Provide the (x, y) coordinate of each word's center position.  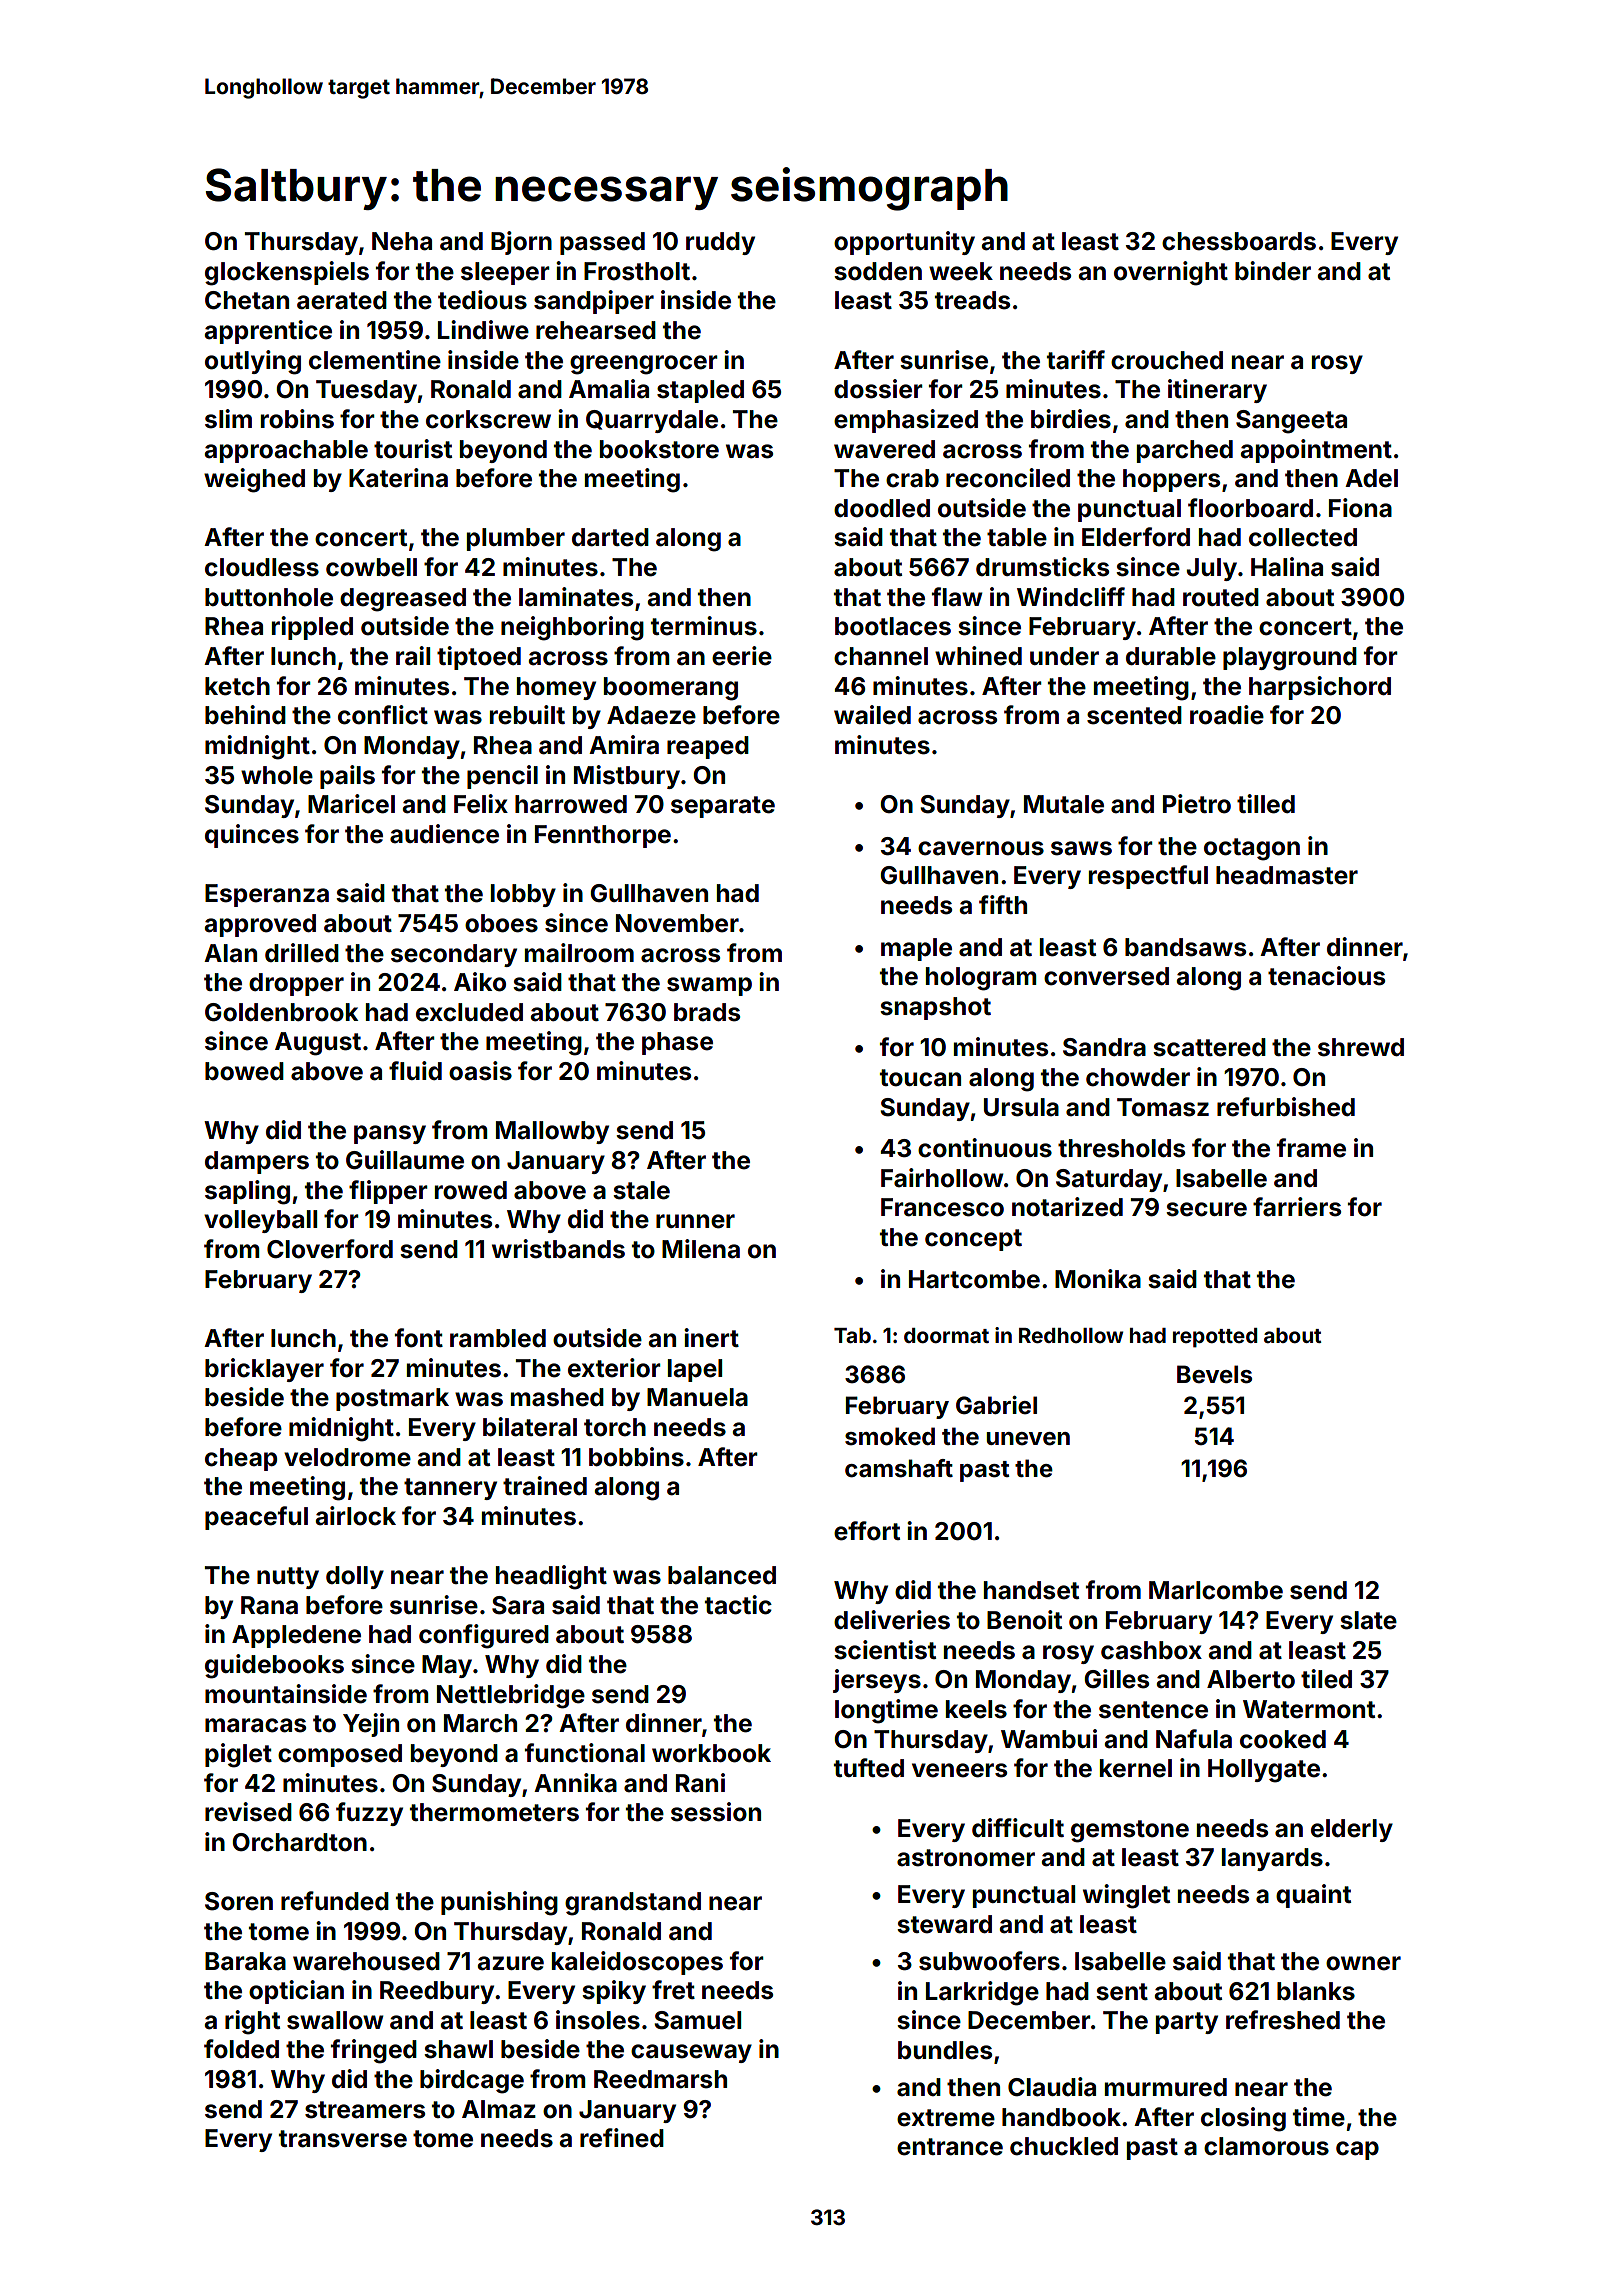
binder (1273, 271)
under (1064, 656)
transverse (343, 2139)
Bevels (1214, 1374)
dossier (878, 389)
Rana (269, 1605)
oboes (501, 923)
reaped (708, 747)
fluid (415, 1070)
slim (228, 419)
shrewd (1361, 1047)
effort (867, 1531)
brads (707, 1012)
